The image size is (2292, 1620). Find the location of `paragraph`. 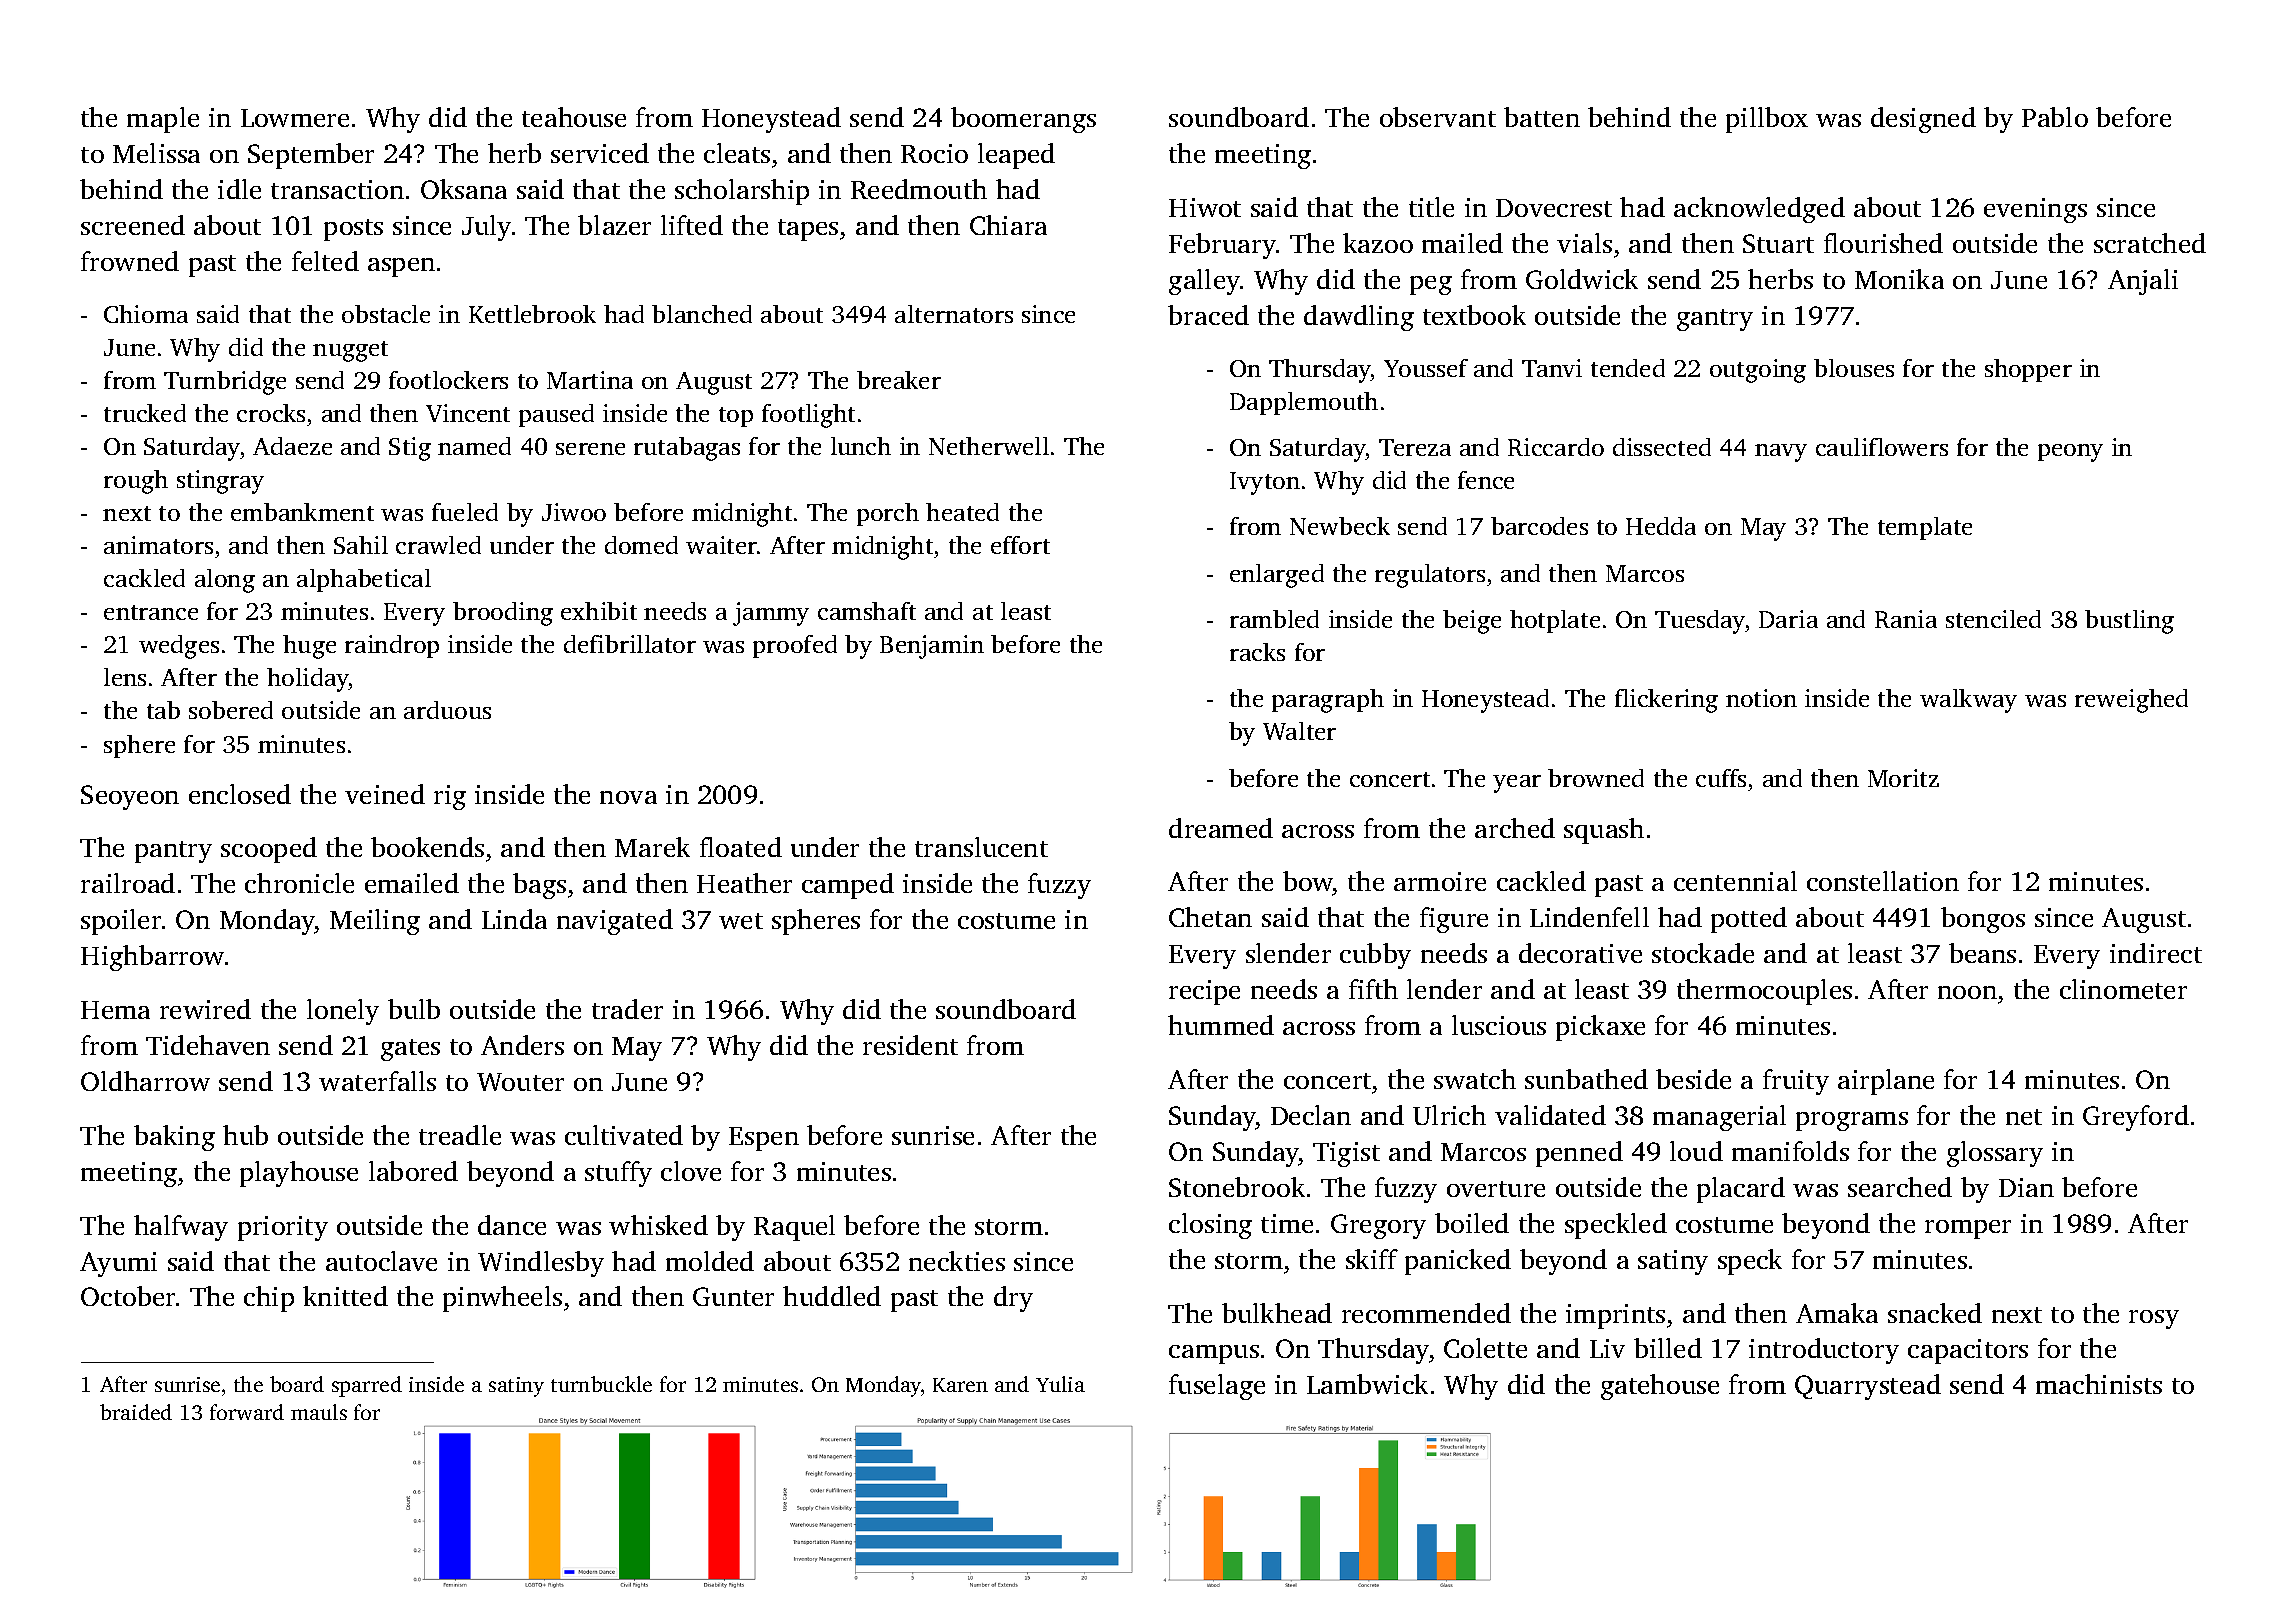

paragraph is located at coordinates (1328, 701).
